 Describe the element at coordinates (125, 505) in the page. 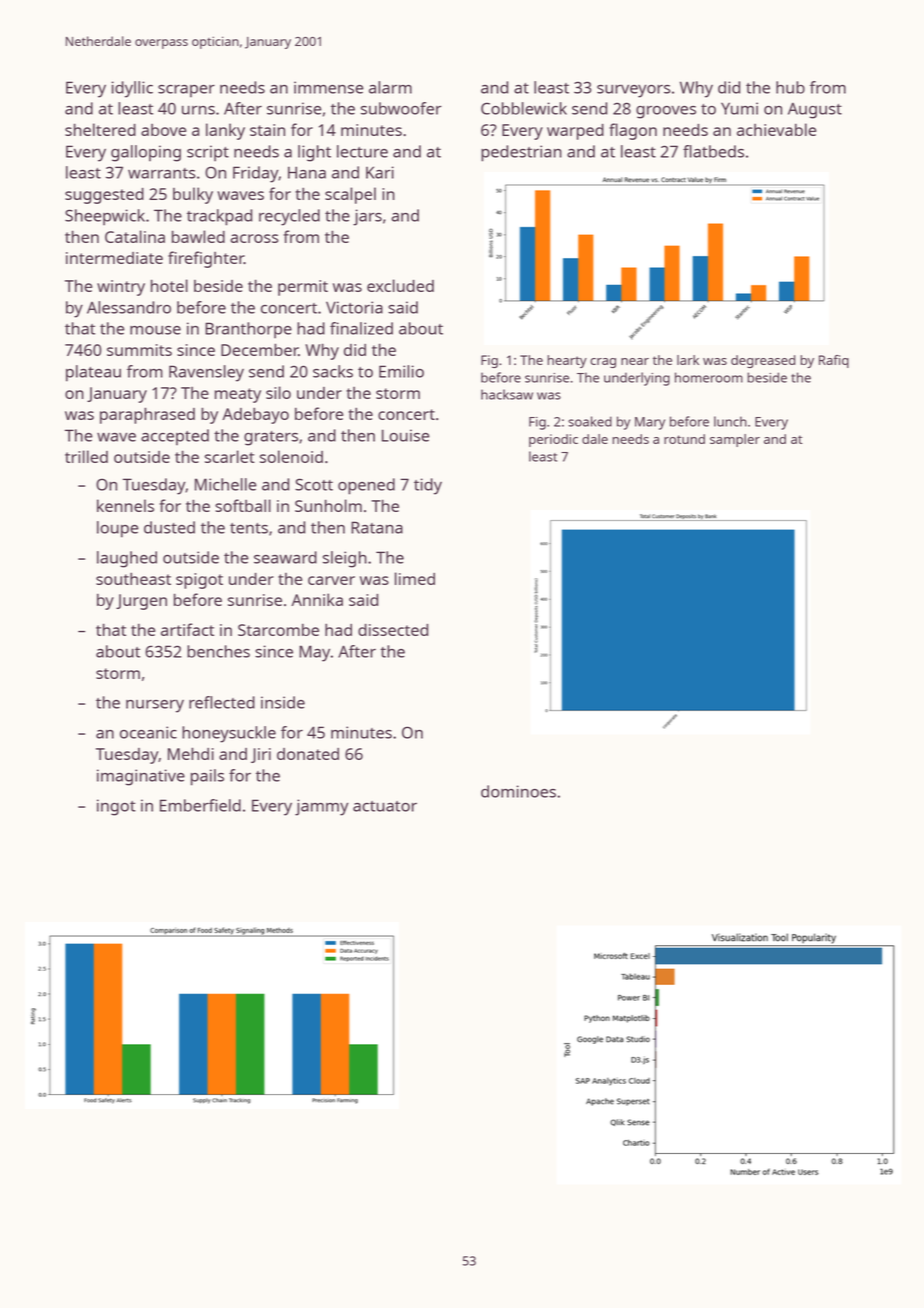

I see `kennels` at that location.
